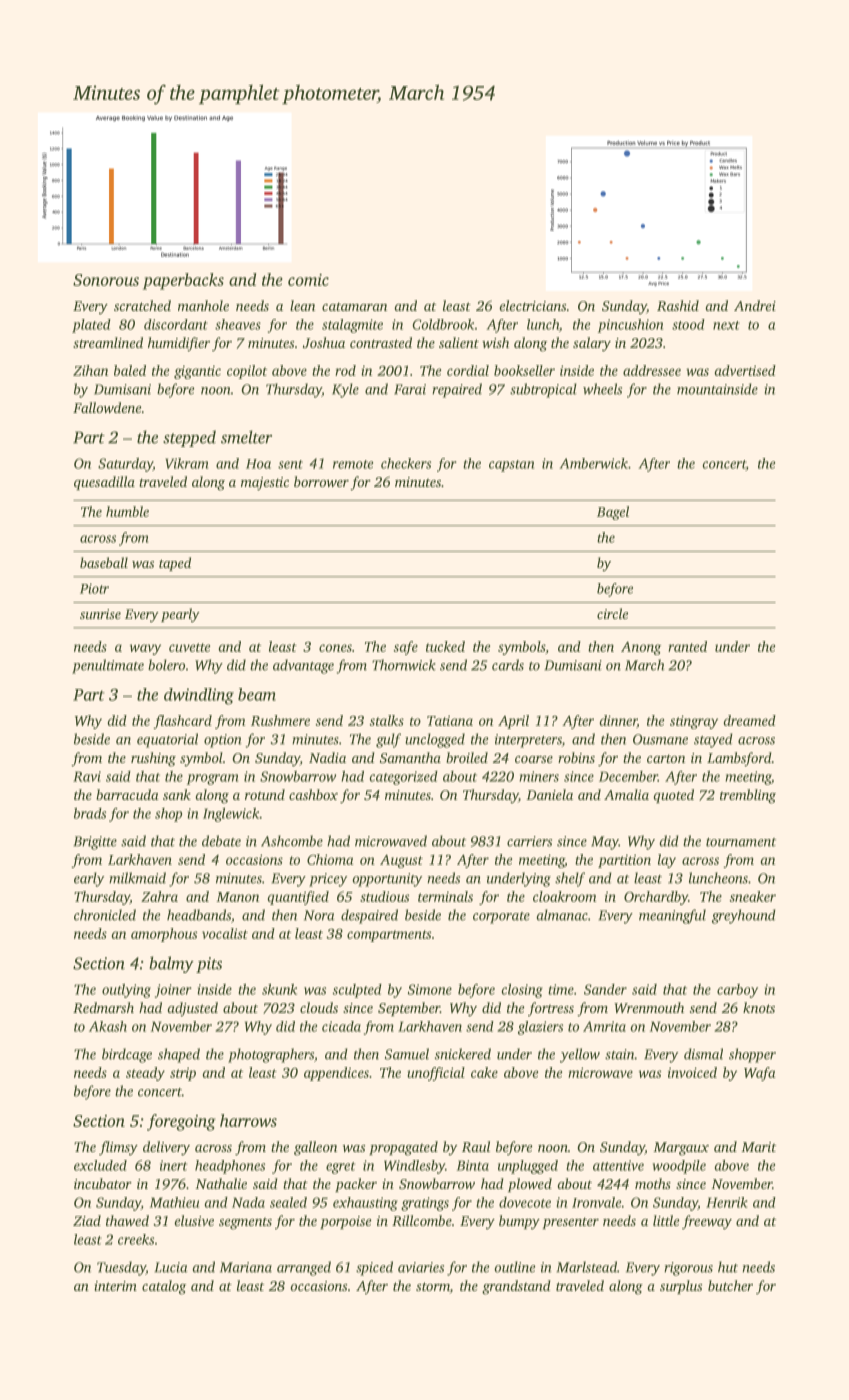  Describe the element at coordinates (199, 915) in the screenshot. I see `headbands` at that location.
